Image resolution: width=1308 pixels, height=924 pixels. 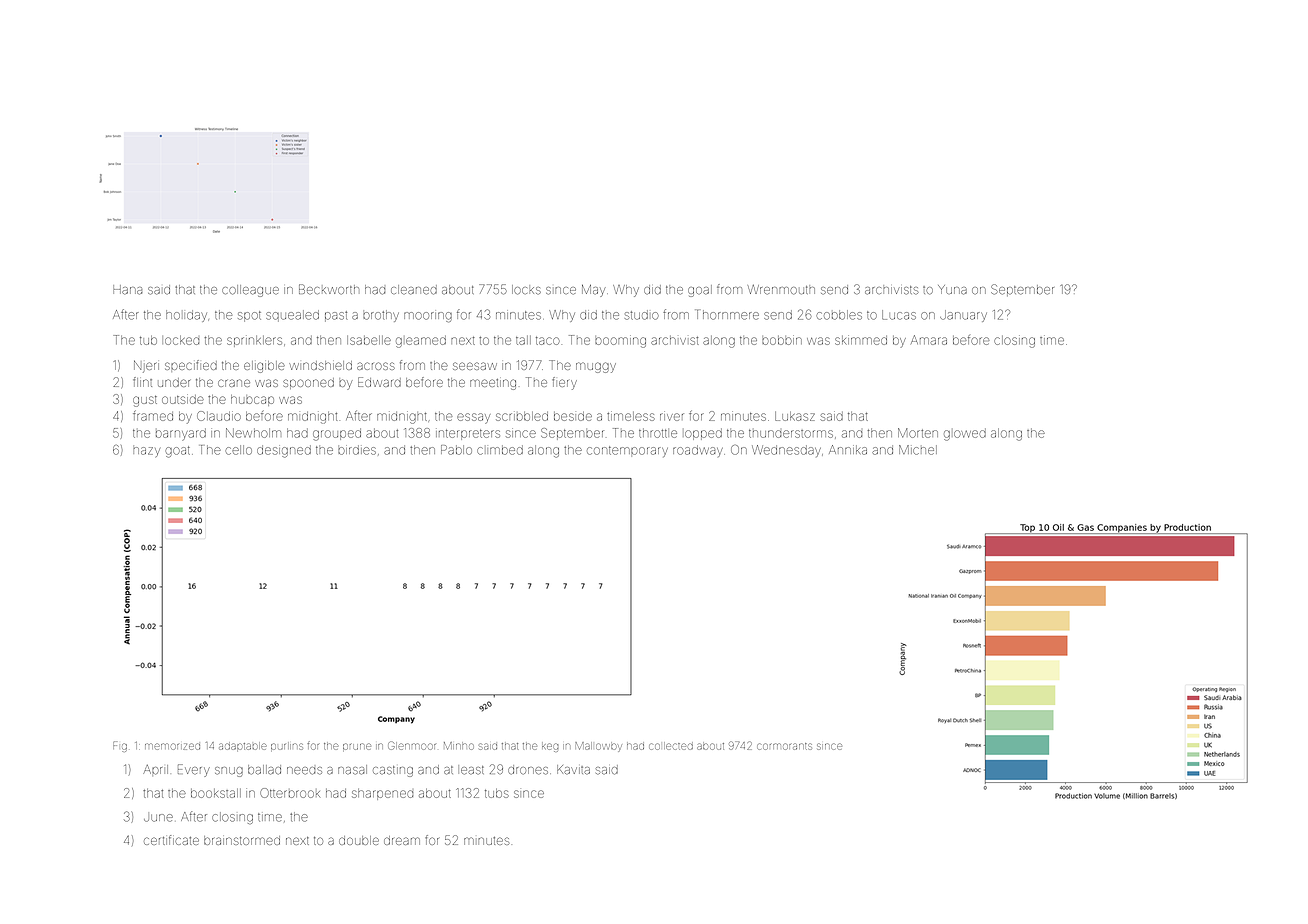 I want to click on spot, so click(x=249, y=316).
